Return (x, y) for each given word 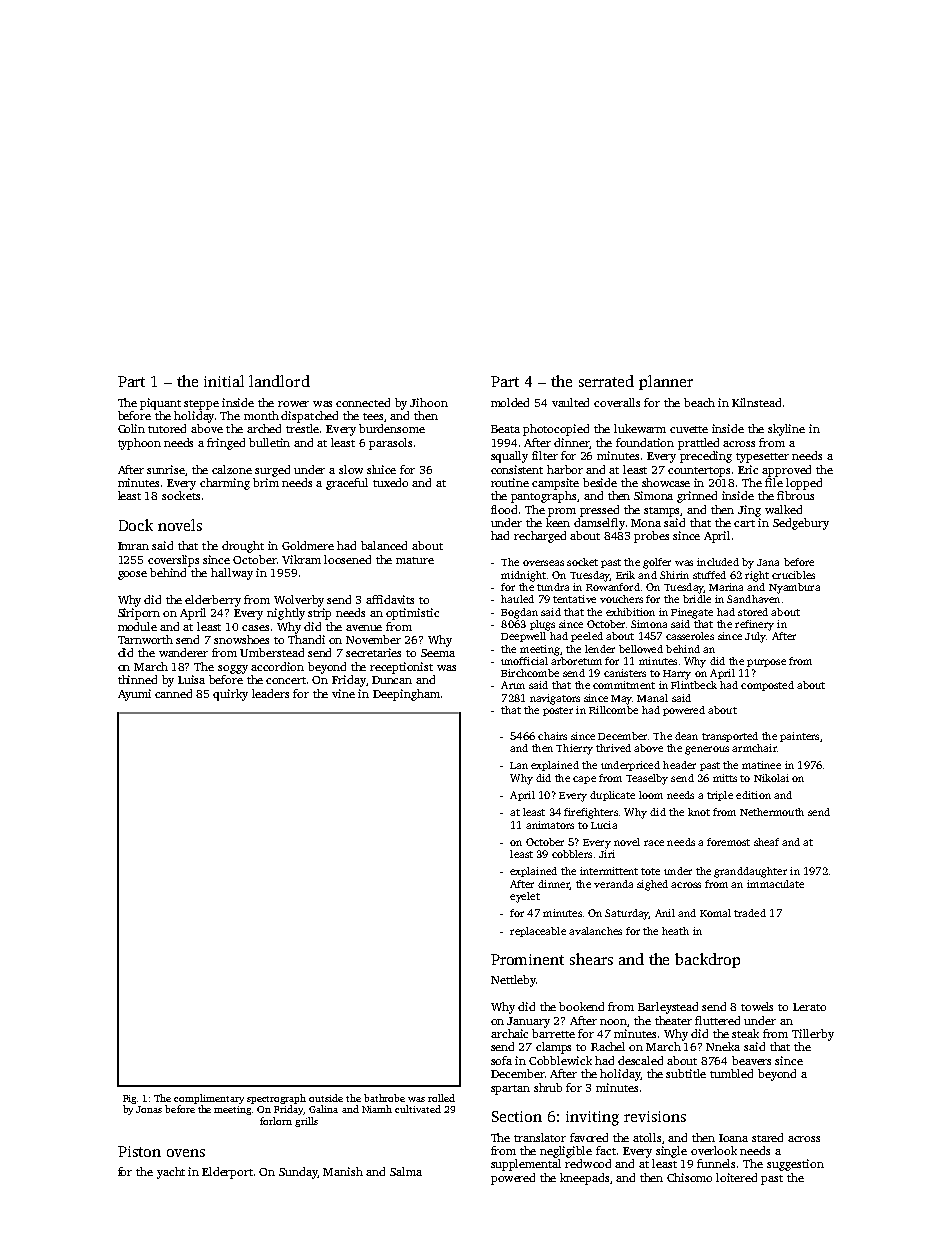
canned (173, 693)
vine (343, 693)
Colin (131, 428)
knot (699, 812)
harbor (565, 469)
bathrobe (384, 1098)
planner (666, 382)
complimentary (209, 1099)
